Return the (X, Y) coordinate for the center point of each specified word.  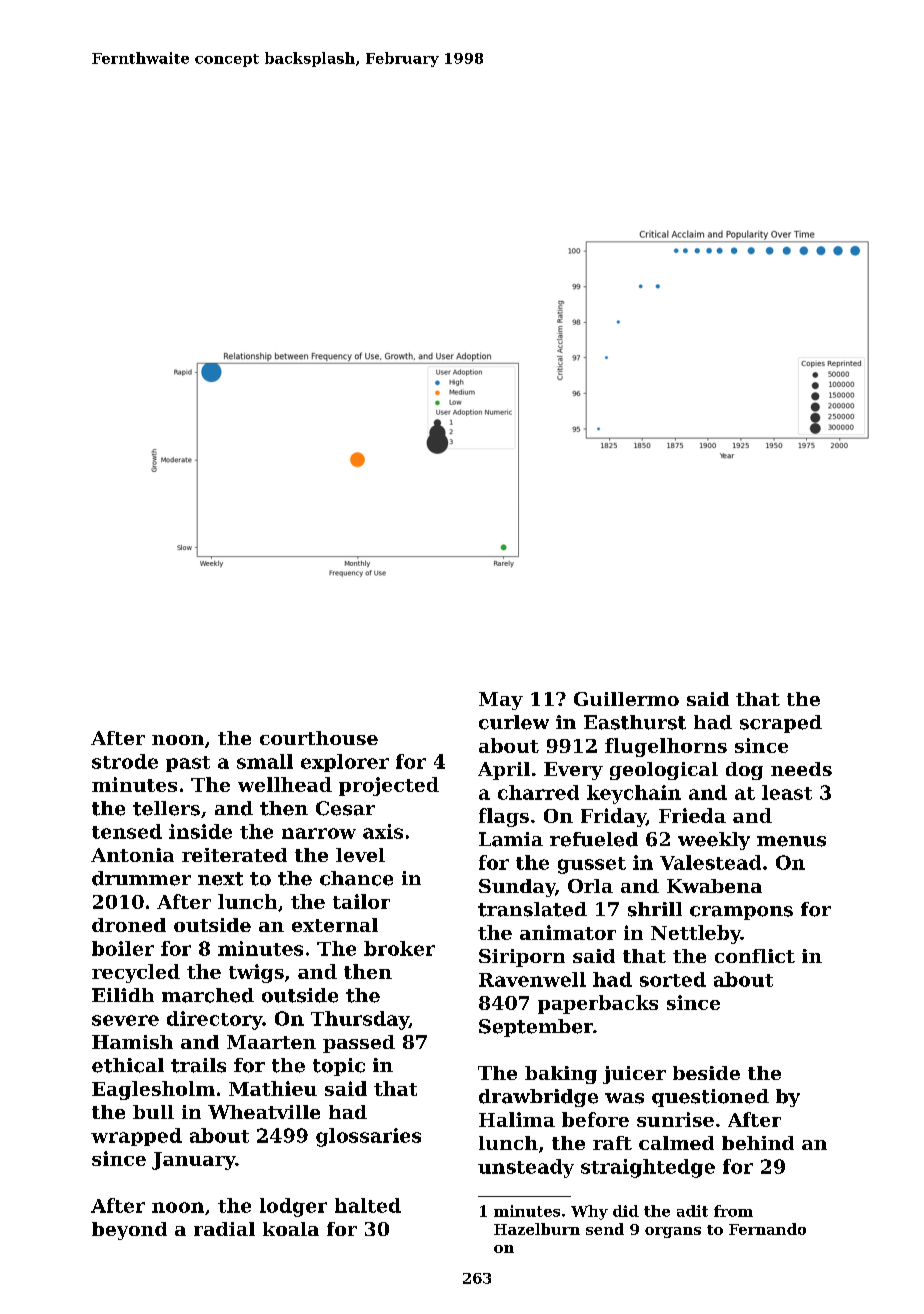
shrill (655, 909)
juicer (634, 1075)
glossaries (368, 1137)
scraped (781, 724)
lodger (293, 1207)
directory (214, 1020)
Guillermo (626, 699)
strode (125, 761)
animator (568, 932)
